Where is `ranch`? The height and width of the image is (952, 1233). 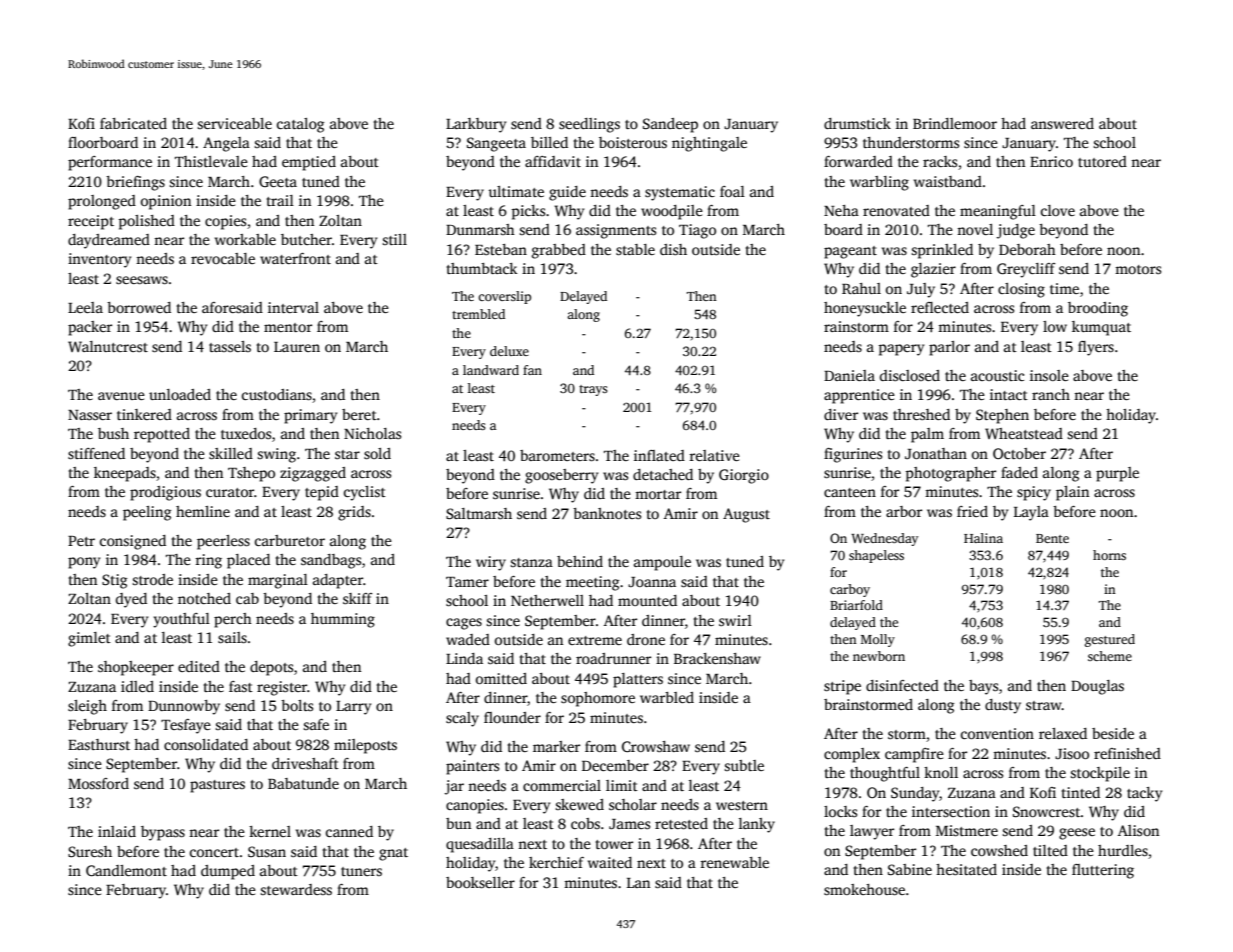
ranch is located at coordinates (1051, 394).
